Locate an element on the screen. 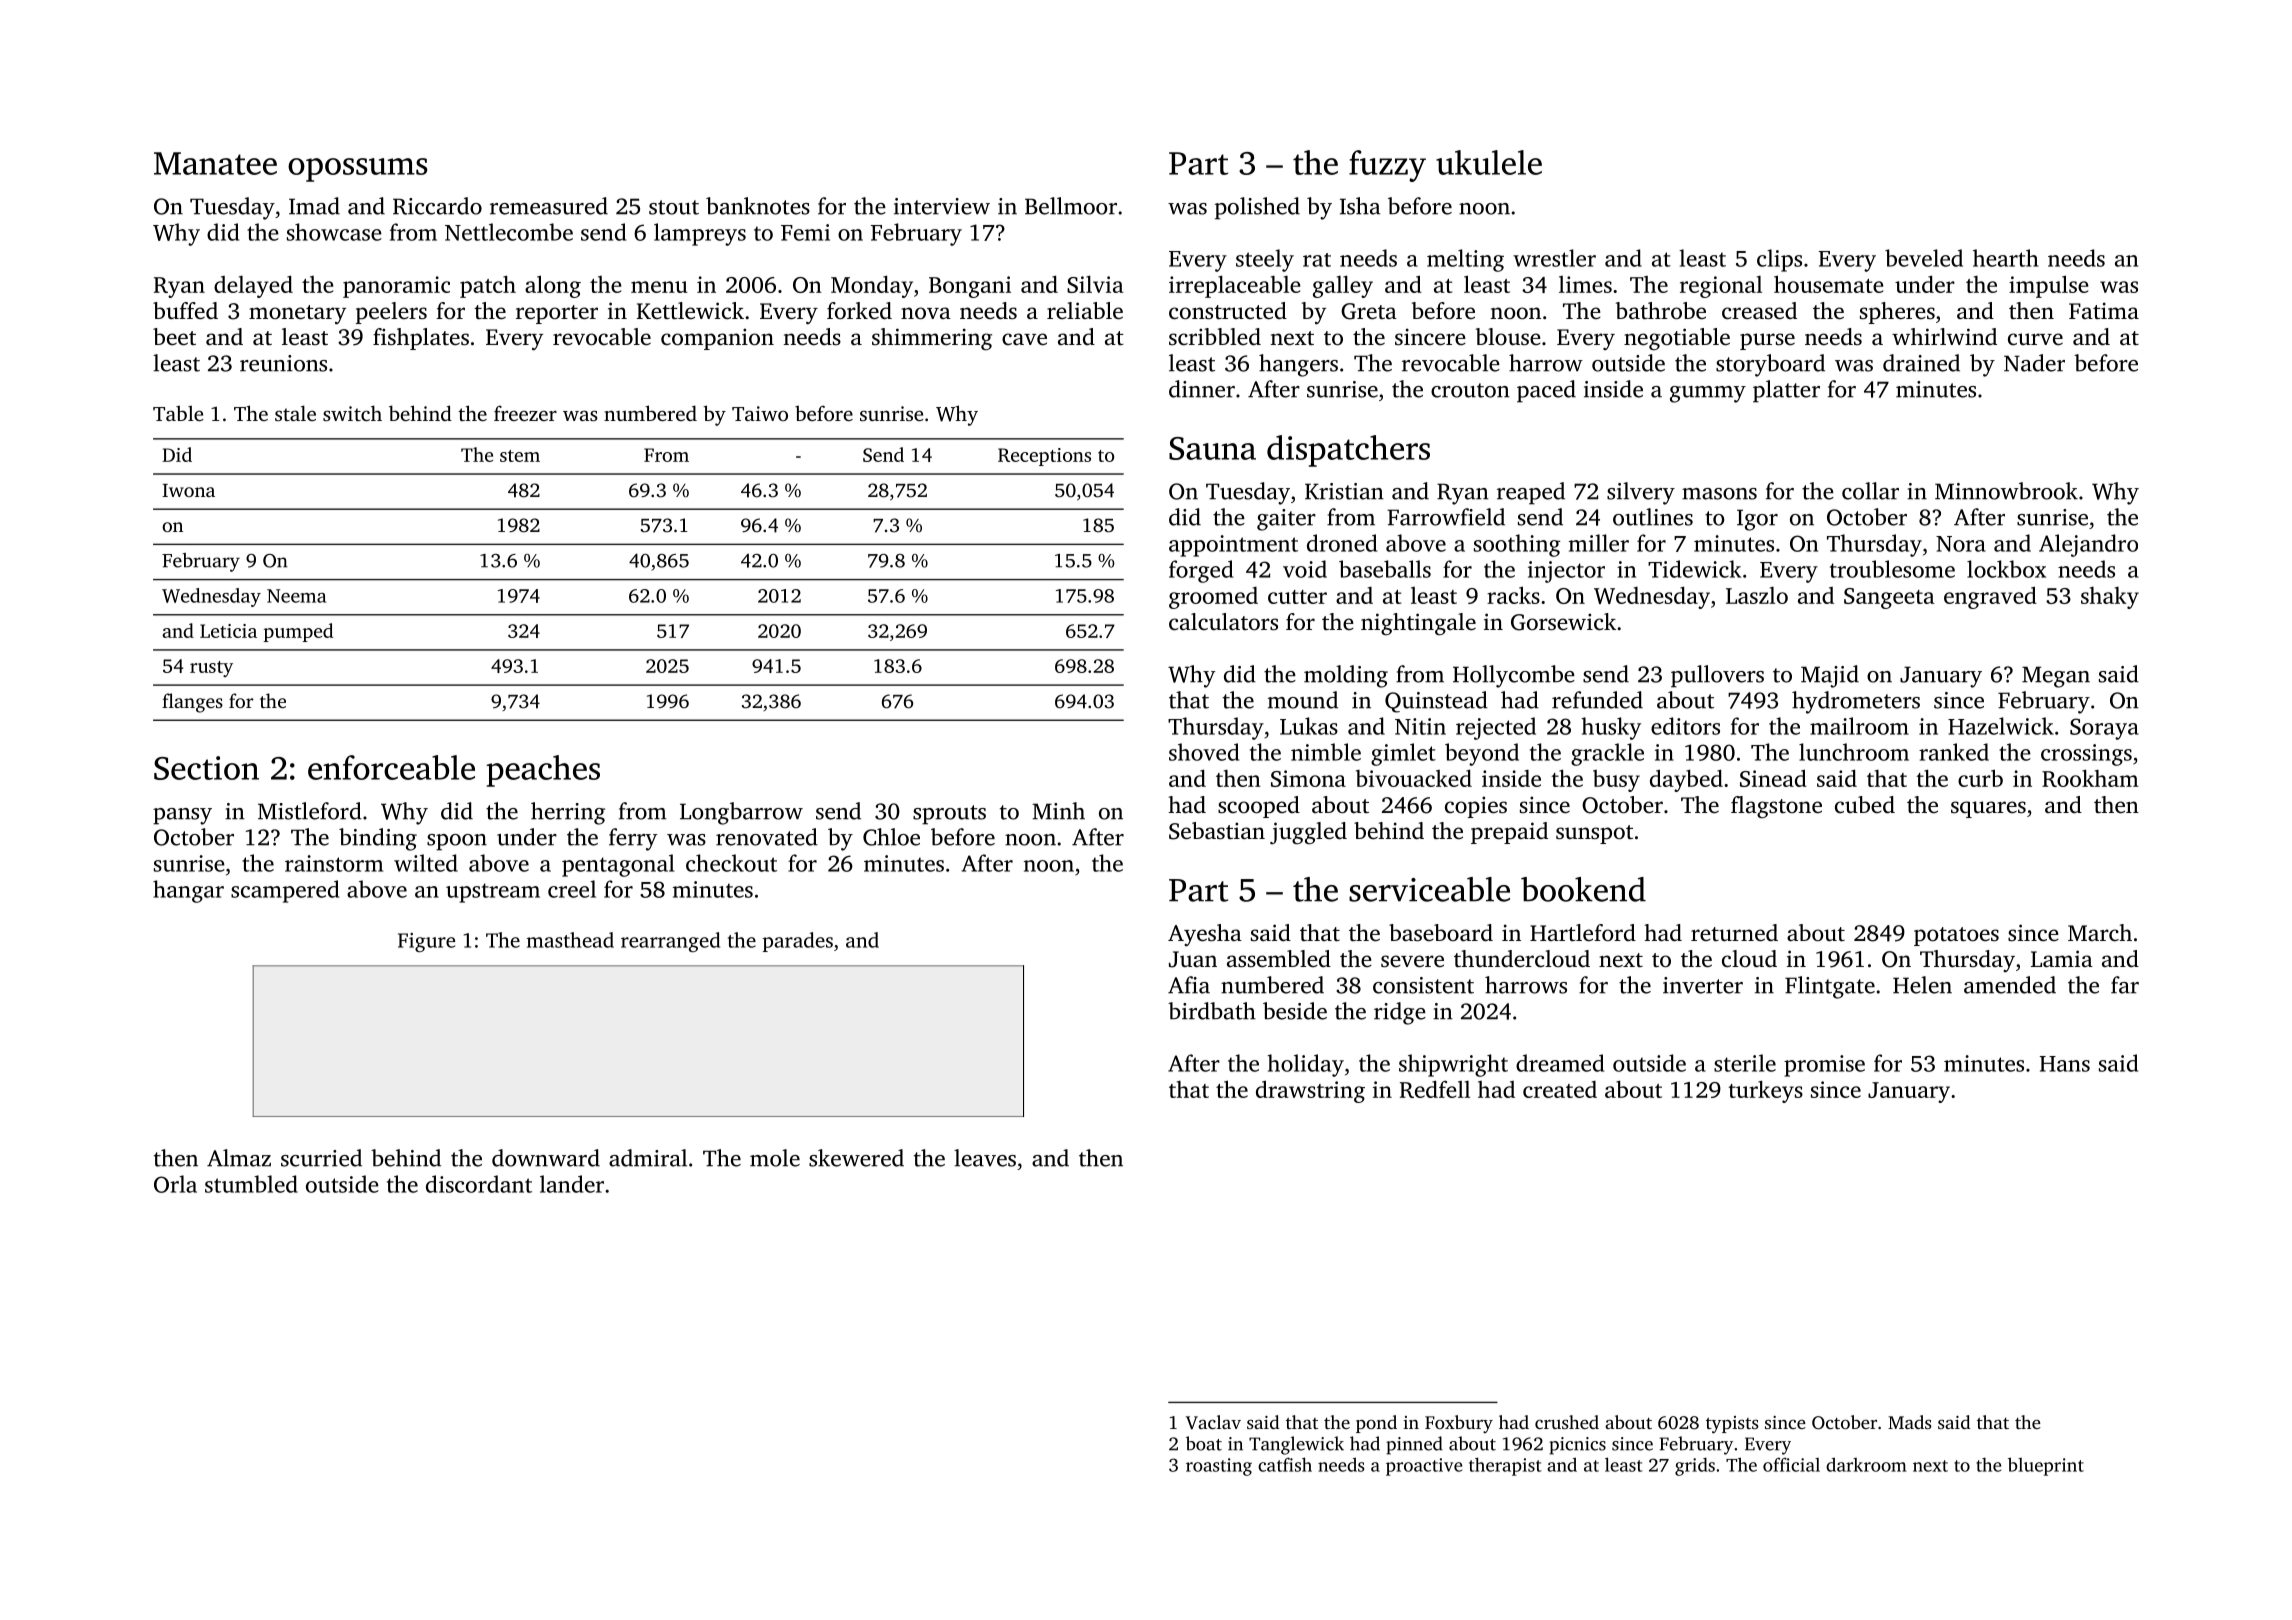  Bellmoor is located at coordinates (1071, 206).
